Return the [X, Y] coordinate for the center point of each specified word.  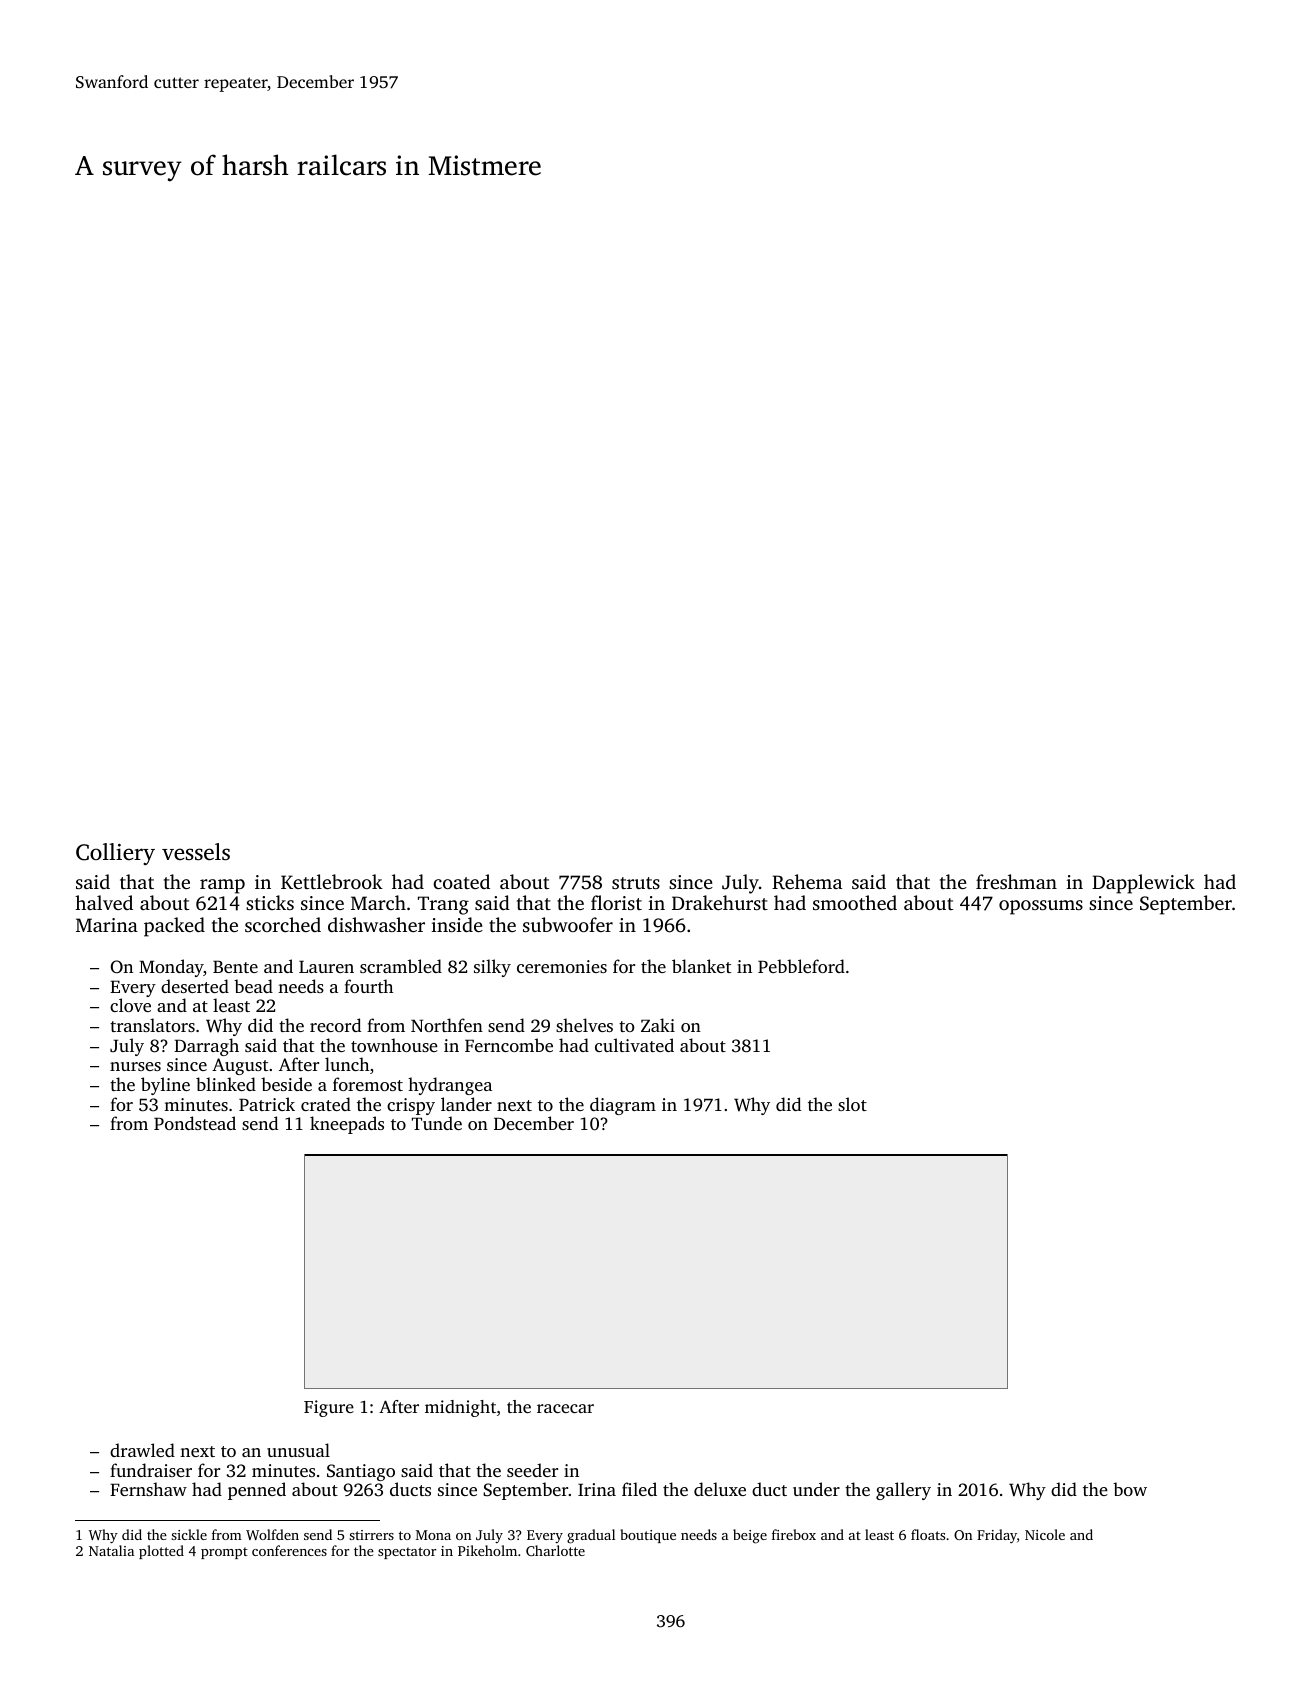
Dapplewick [1143, 884]
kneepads [347, 1125]
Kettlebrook [332, 881]
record [335, 1025]
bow [1130, 1489]
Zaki [658, 1025]
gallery [903, 1491]
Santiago [361, 1472]
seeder [532, 1470]
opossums [1041, 907]
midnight [460, 1408]
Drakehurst [720, 902]
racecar [565, 1408]
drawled [142, 1450]
